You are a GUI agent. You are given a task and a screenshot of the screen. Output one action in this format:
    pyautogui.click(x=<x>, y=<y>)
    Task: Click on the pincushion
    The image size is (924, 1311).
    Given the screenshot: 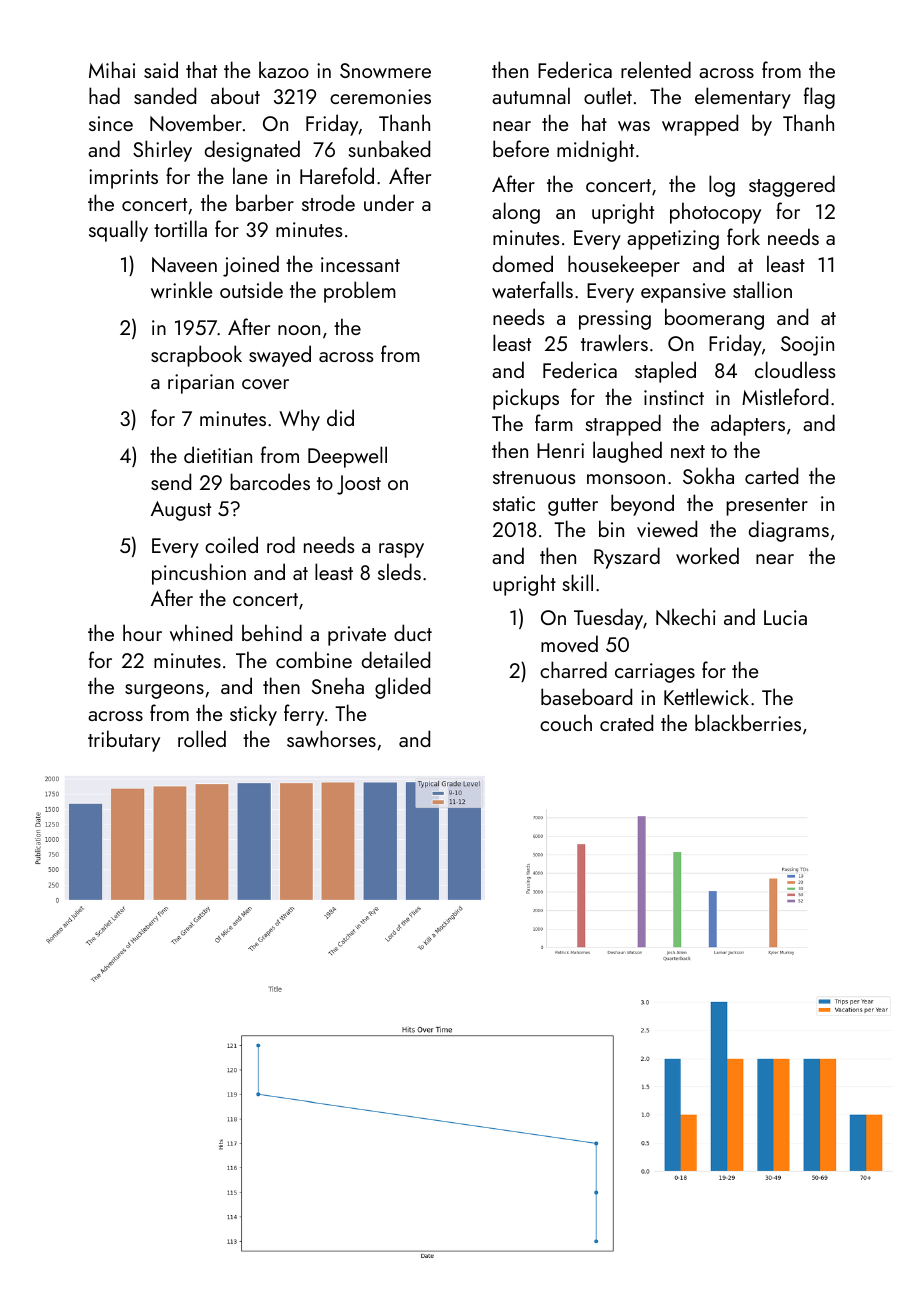 What is the action you would take?
    pyautogui.click(x=199, y=574)
